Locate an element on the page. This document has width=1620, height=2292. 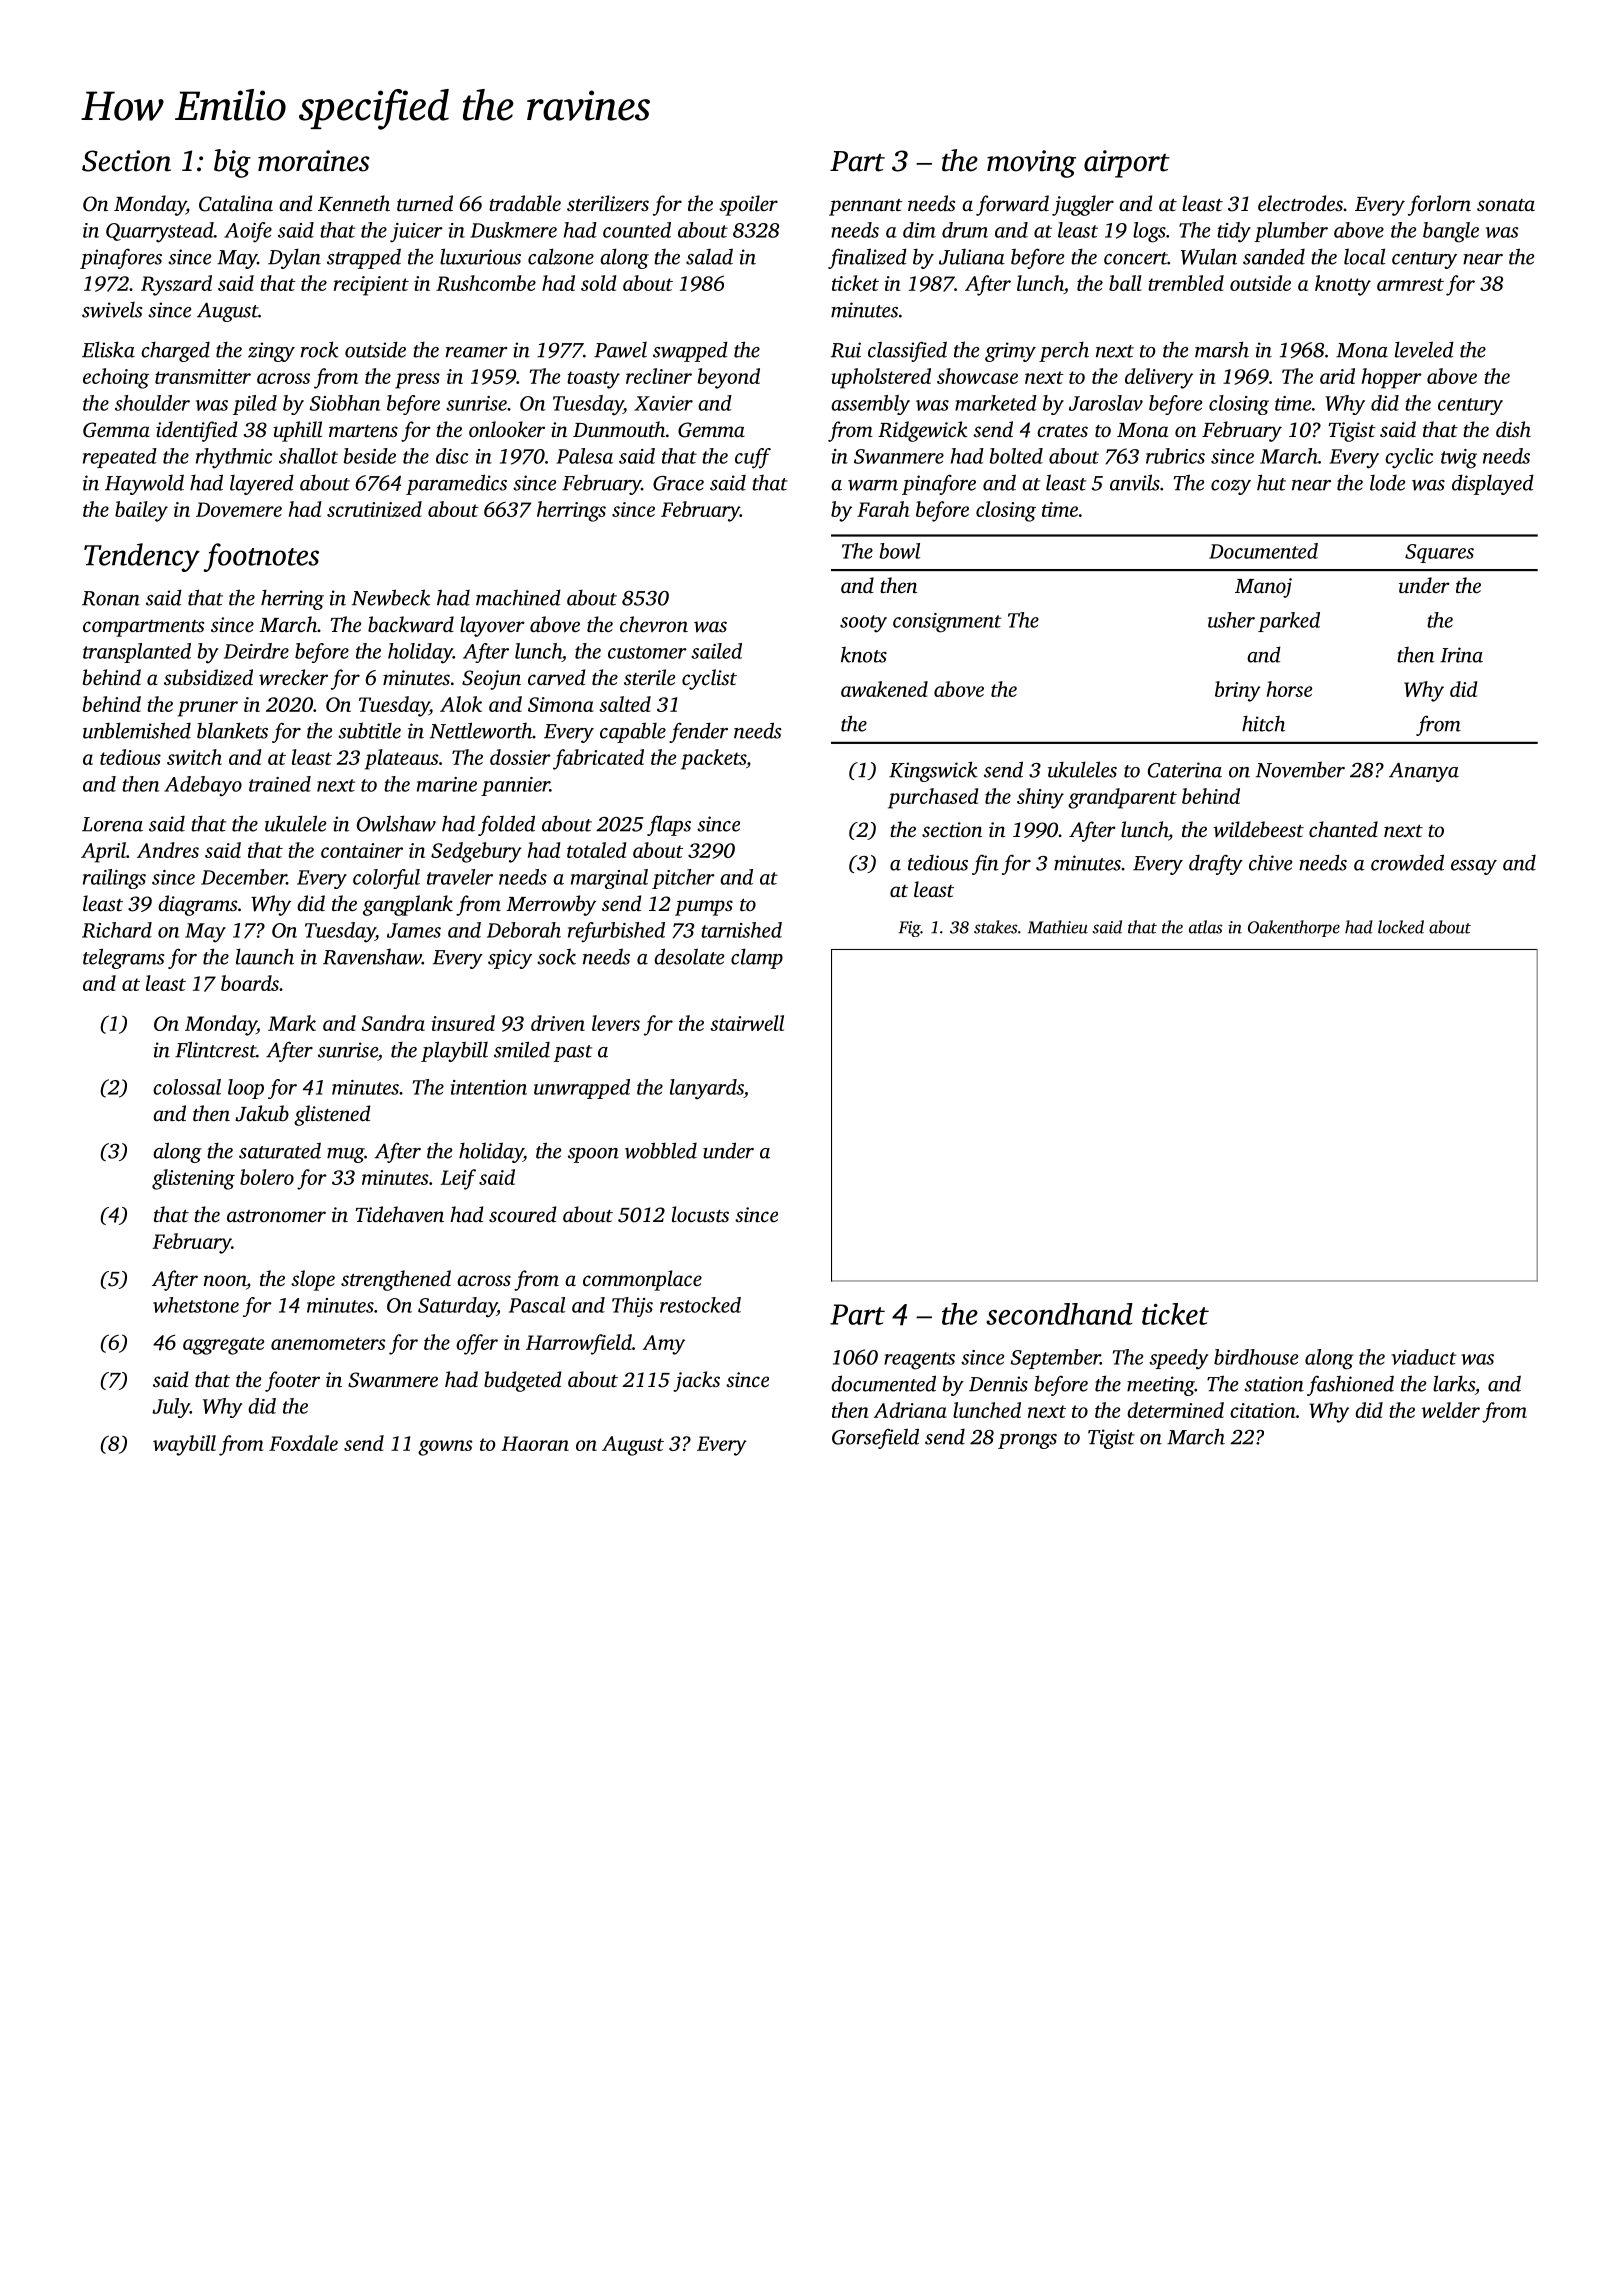
stakes is located at coordinates (995, 927).
